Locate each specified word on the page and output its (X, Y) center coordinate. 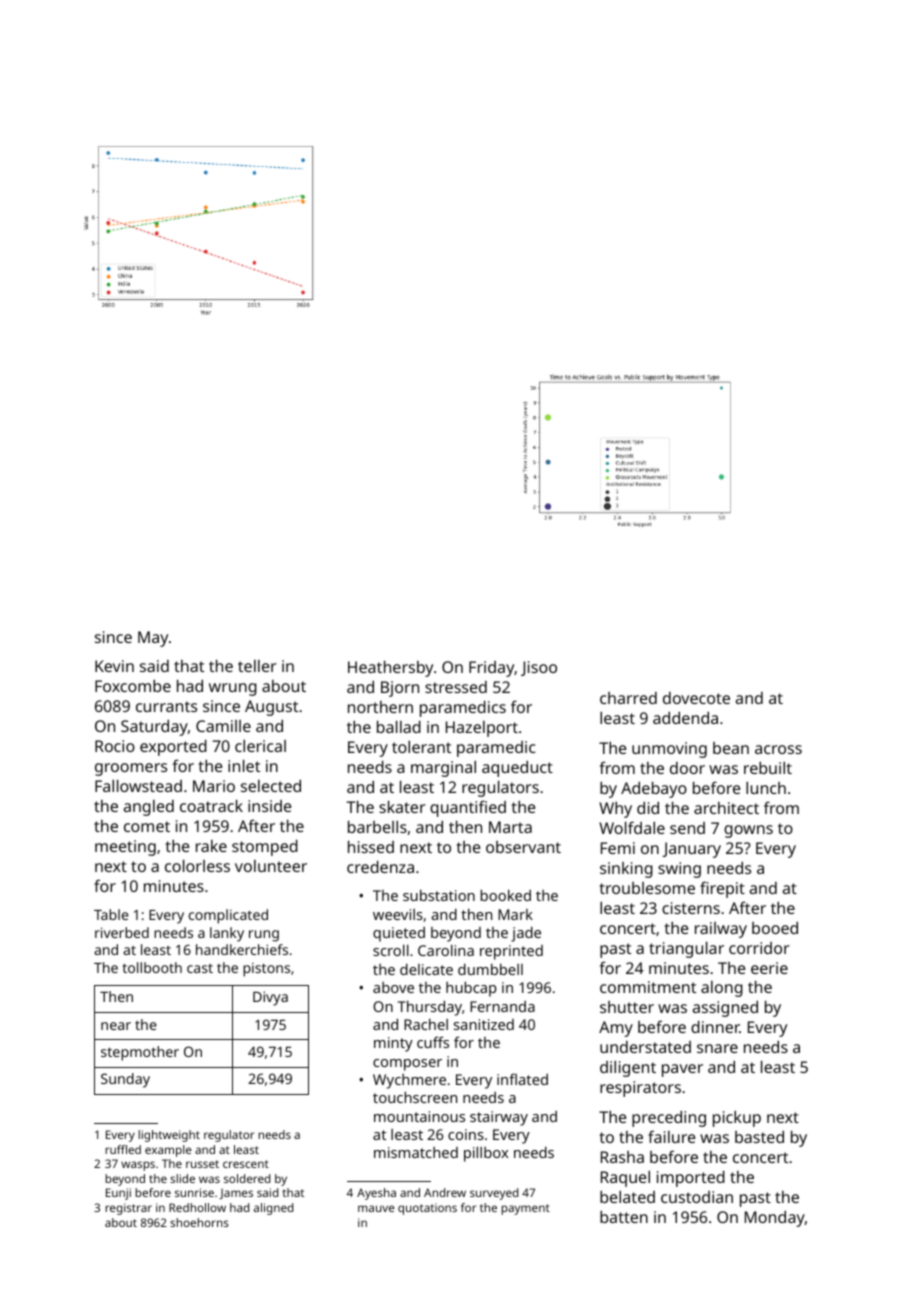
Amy (616, 1029)
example (168, 1151)
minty (393, 1044)
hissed (371, 847)
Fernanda (502, 1006)
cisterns (691, 908)
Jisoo (539, 668)
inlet (244, 766)
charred (628, 698)
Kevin (114, 666)
